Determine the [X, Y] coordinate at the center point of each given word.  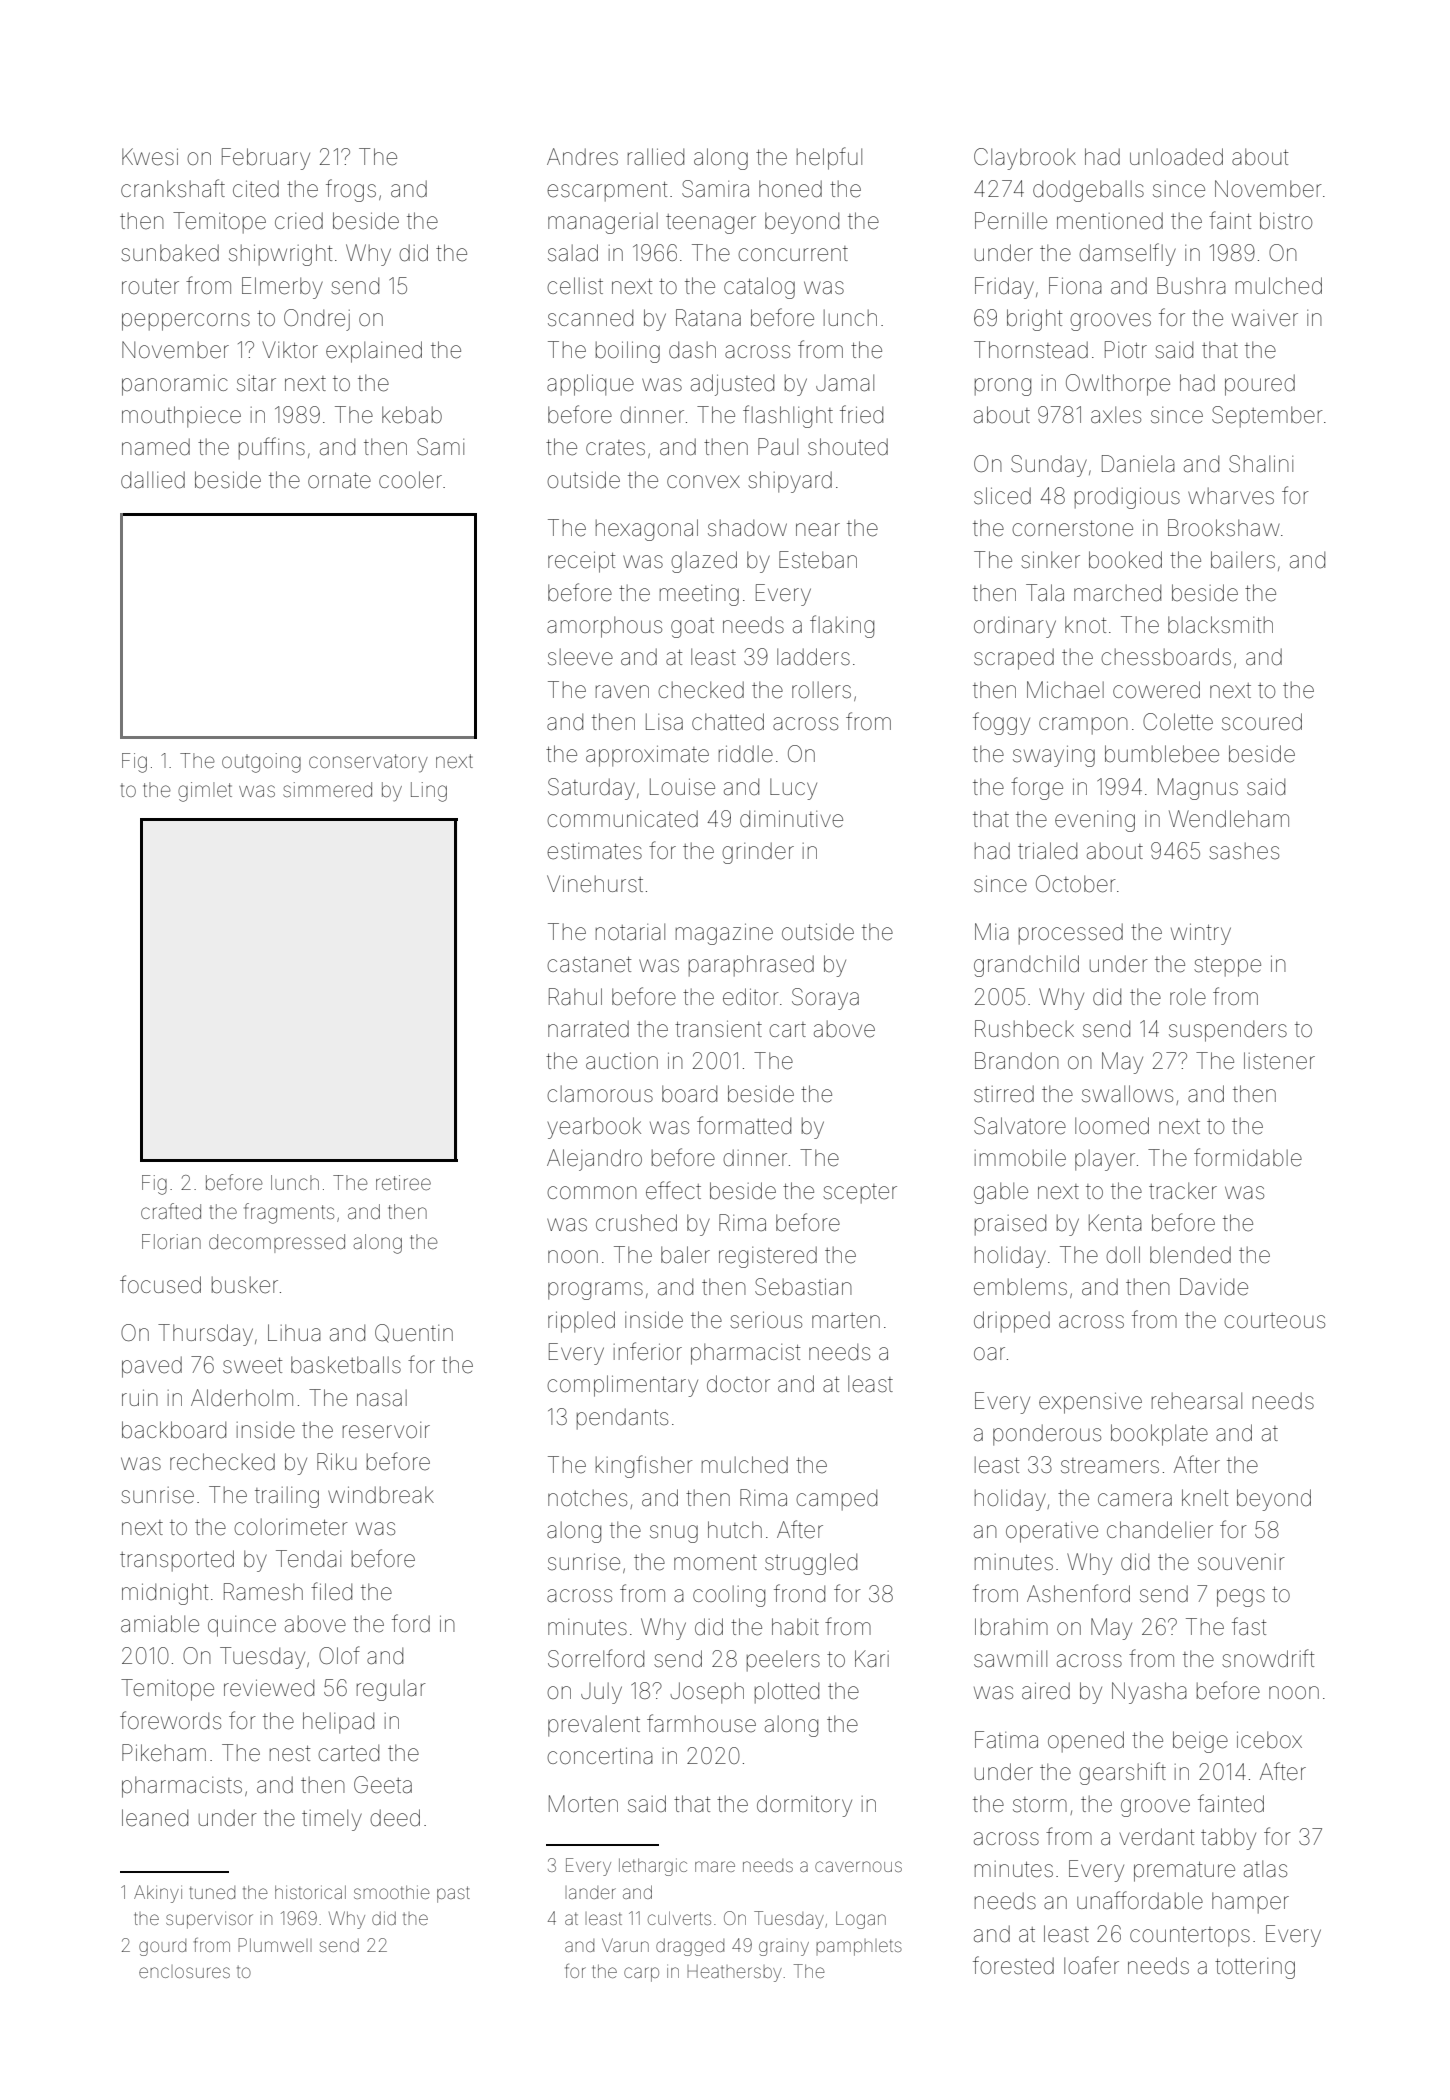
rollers [821, 690]
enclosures [184, 1972]
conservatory [368, 763]
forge [1037, 788]
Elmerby [282, 288]
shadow [747, 528]
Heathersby [734, 1973]
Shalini [1261, 464]
